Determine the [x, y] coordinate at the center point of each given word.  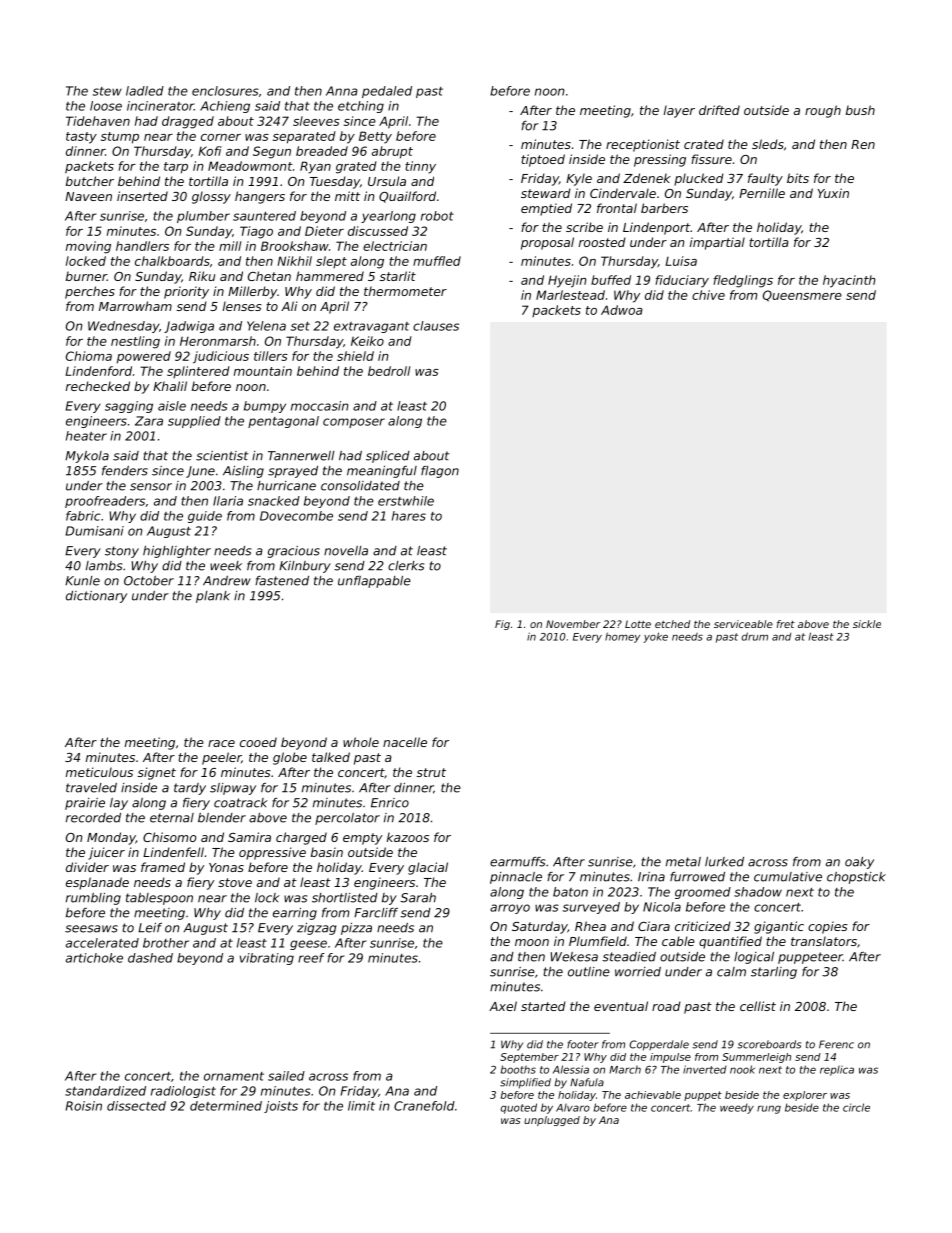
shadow [758, 892]
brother [166, 943]
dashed [150, 958]
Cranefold [424, 1106]
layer [679, 111]
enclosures [225, 91]
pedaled [387, 92]
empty [362, 839]
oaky [859, 863]
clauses [436, 326]
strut [431, 772]
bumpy [265, 407]
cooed [258, 742]
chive [708, 295]
